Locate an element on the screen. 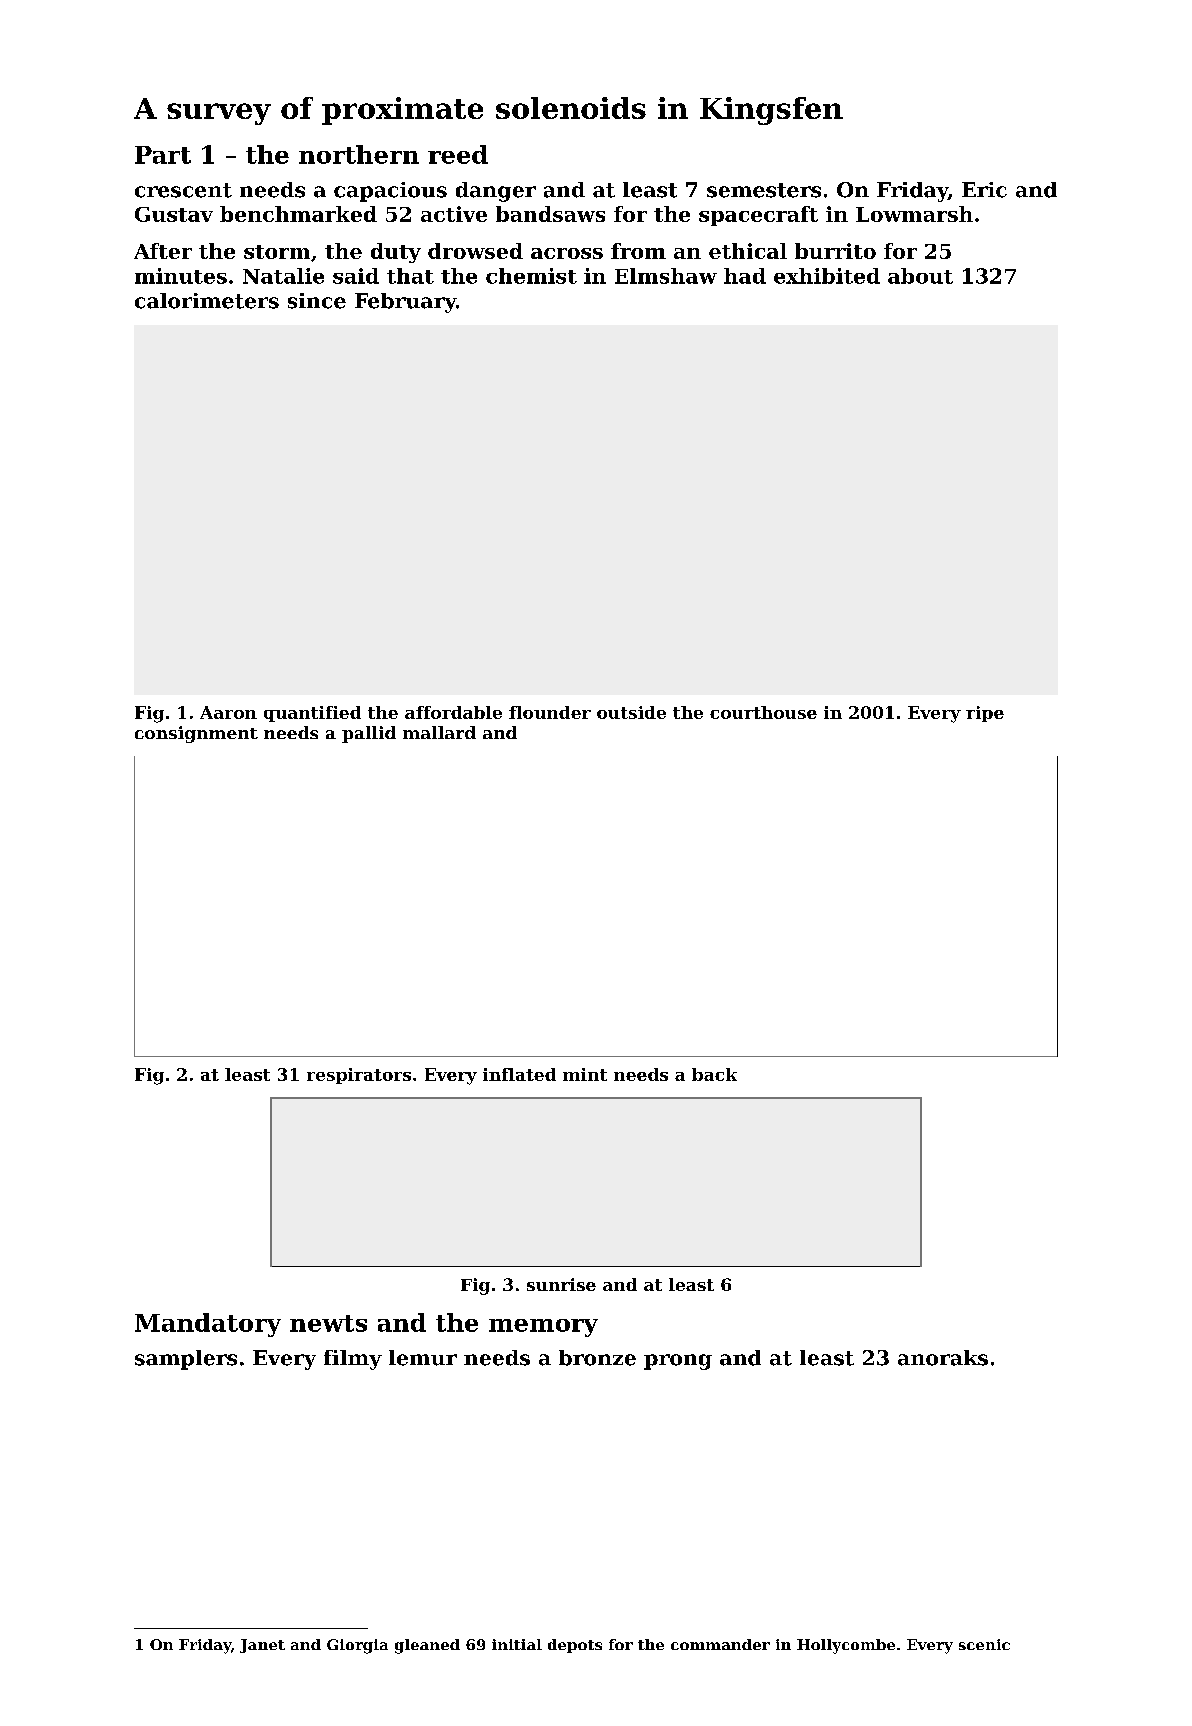 The height and width of the screenshot is (1726, 1192). semesters is located at coordinates (764, 190).
